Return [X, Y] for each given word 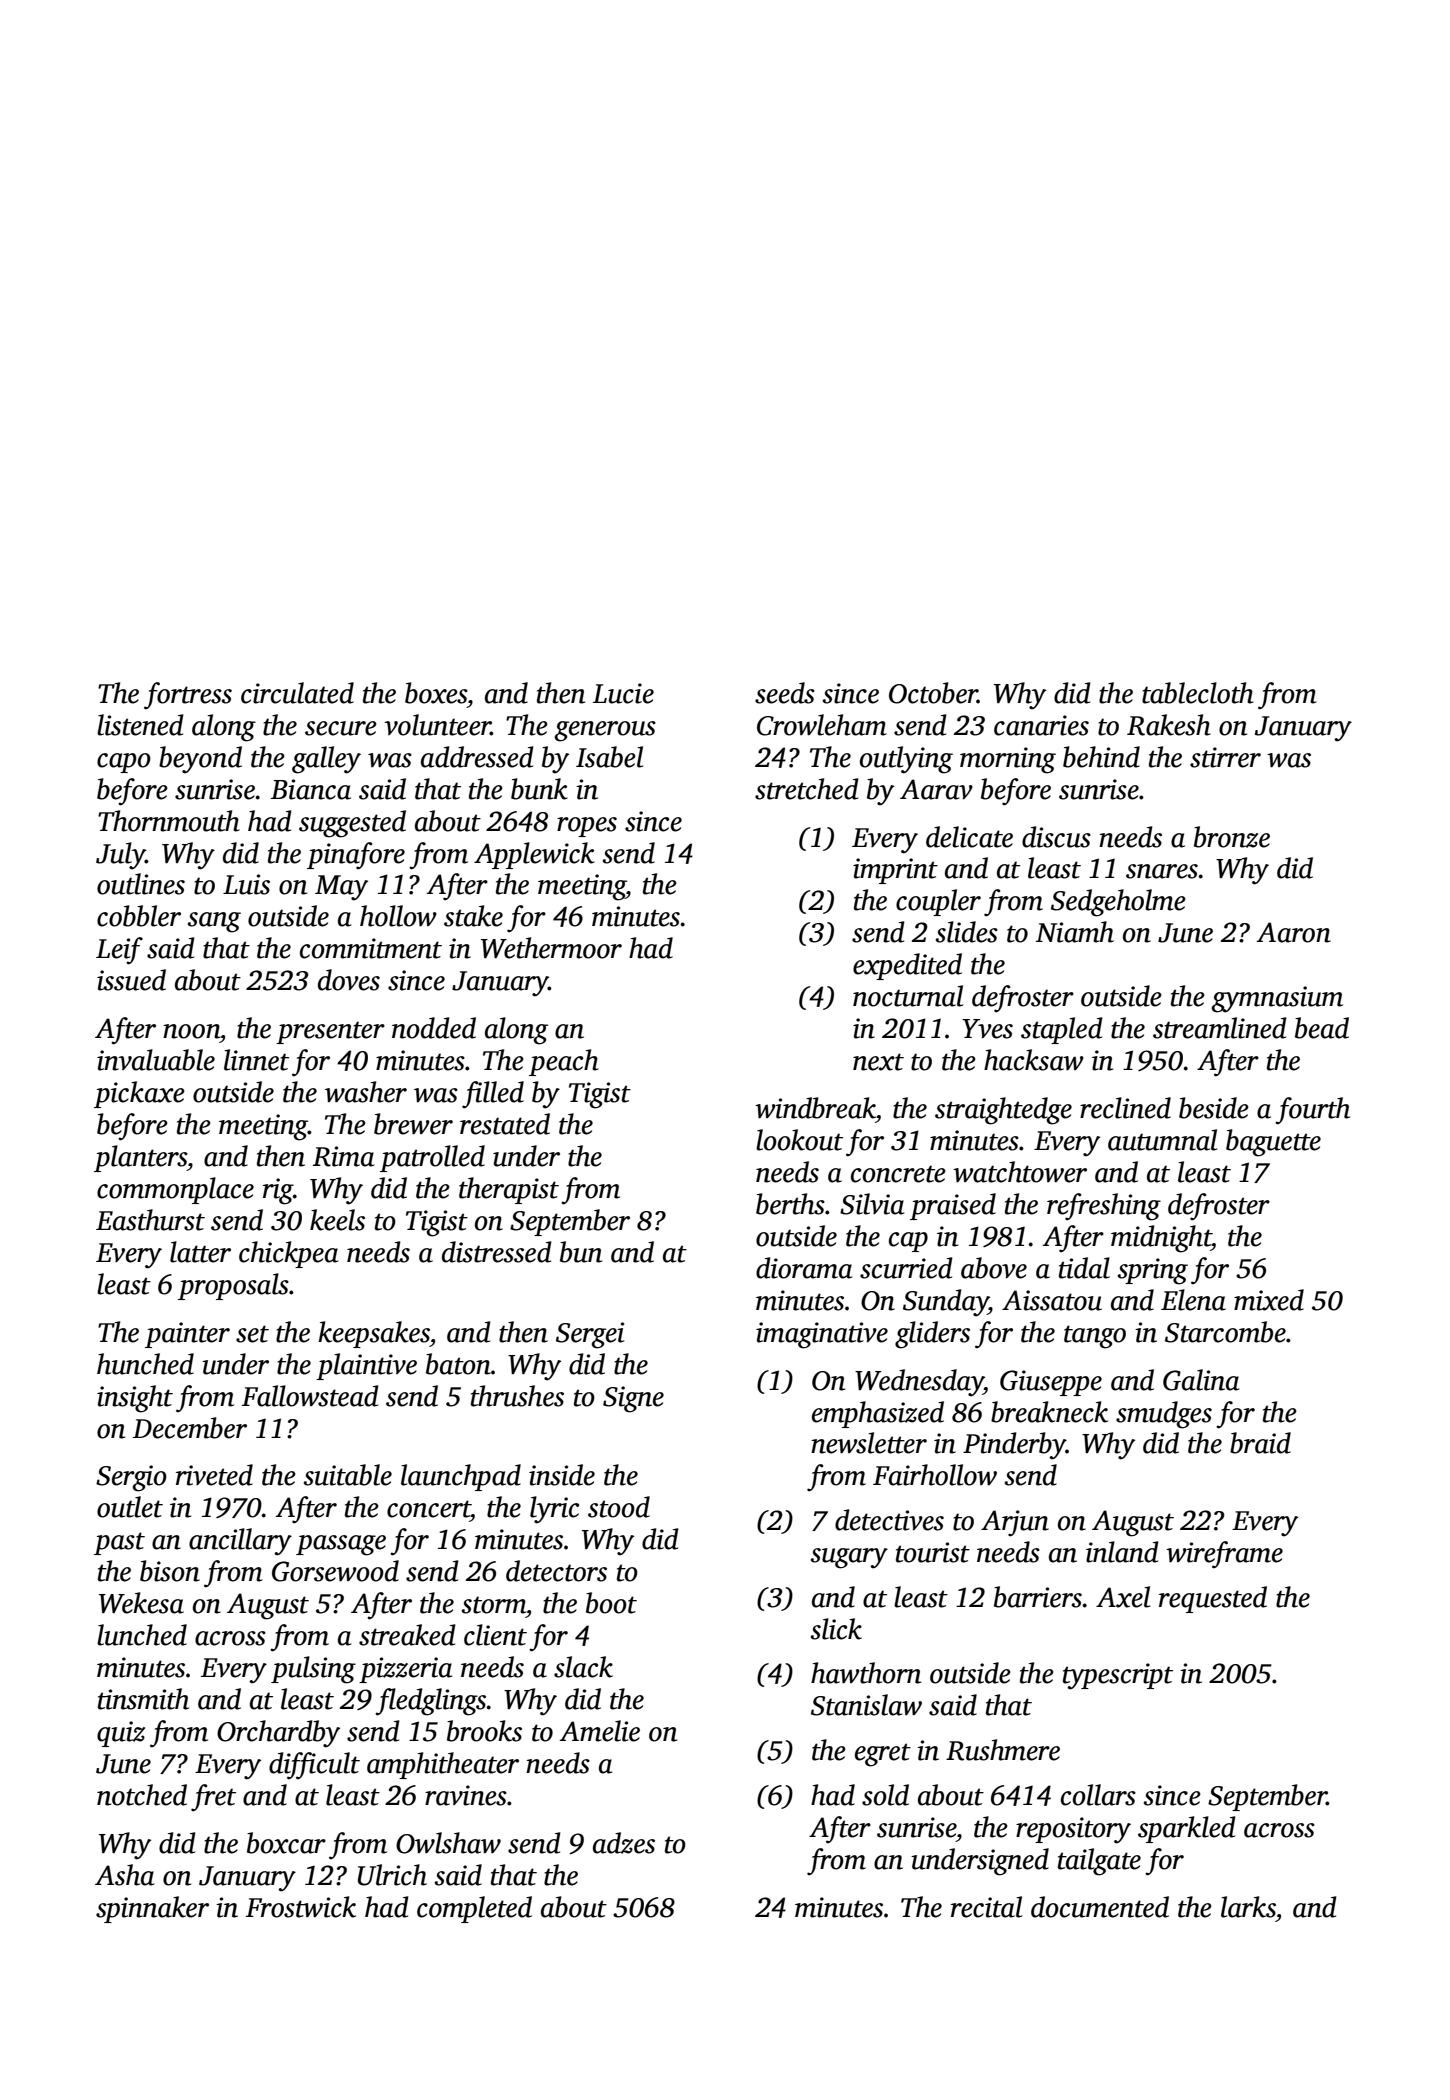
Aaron [1293, 932]
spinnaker [152, 1909]
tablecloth [1198, 693]
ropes [587, 827]
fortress [188, 696]
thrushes [517, 1396]
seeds [785, 693]
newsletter [869, 1443]
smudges [1164, 1415]
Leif [119, 951]
